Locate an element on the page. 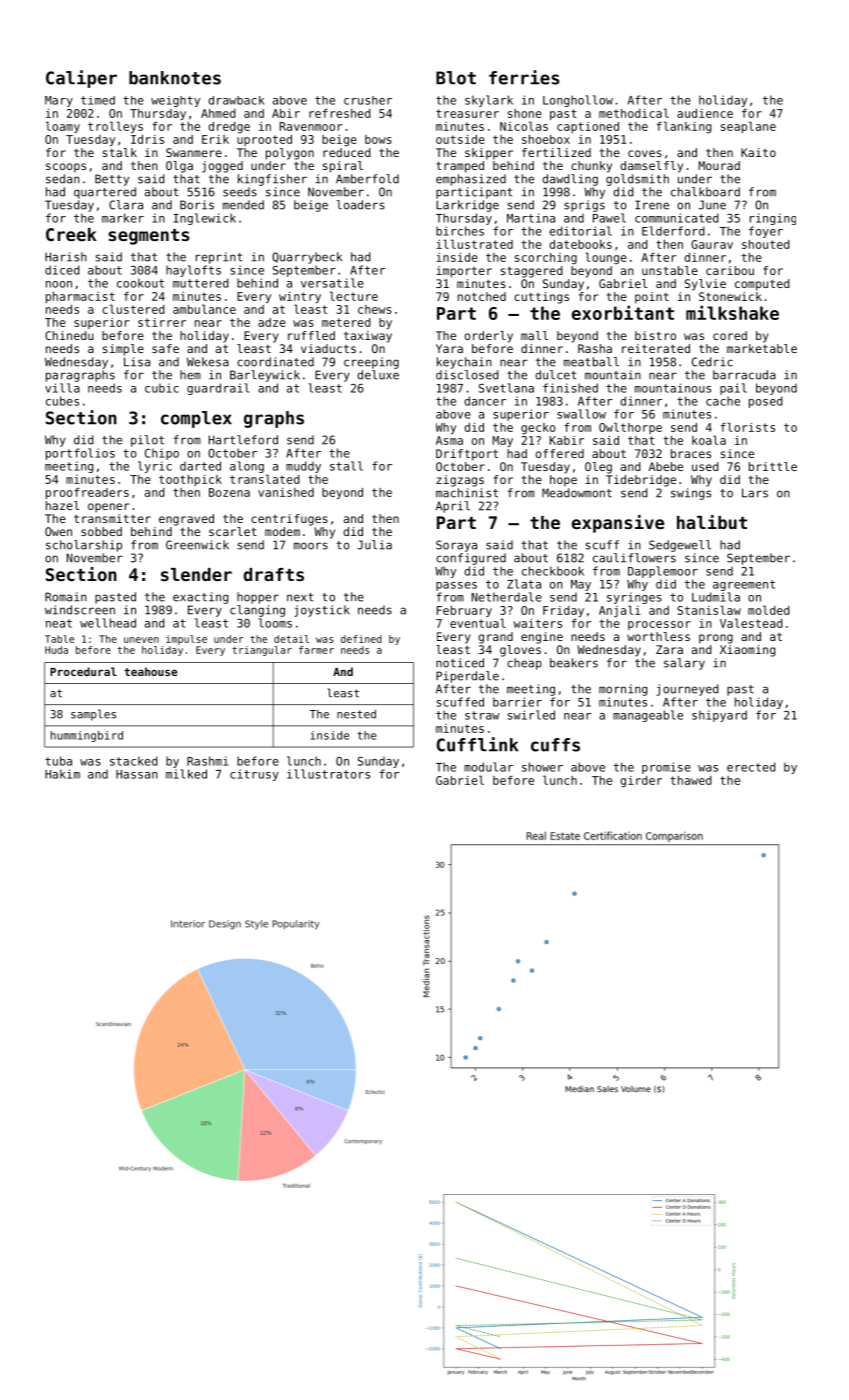  taxiway is located at coordinates (368, 337).
